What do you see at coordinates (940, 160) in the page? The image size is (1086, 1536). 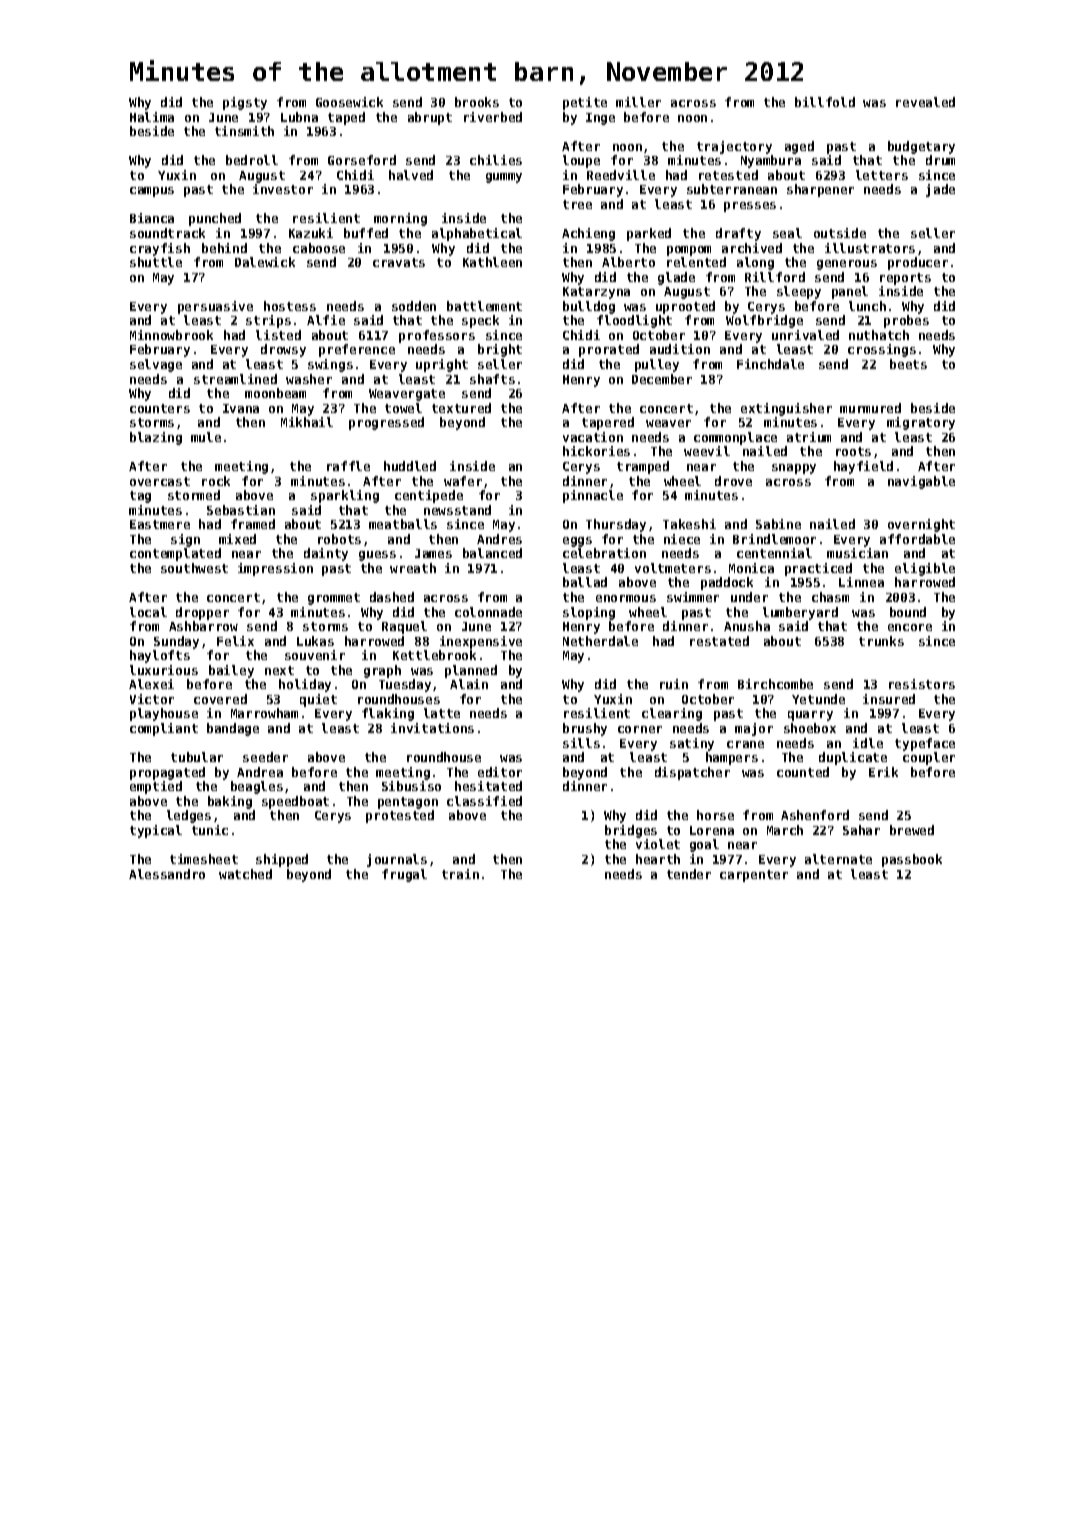 I see `drum` at bounding box center [940, 160].
